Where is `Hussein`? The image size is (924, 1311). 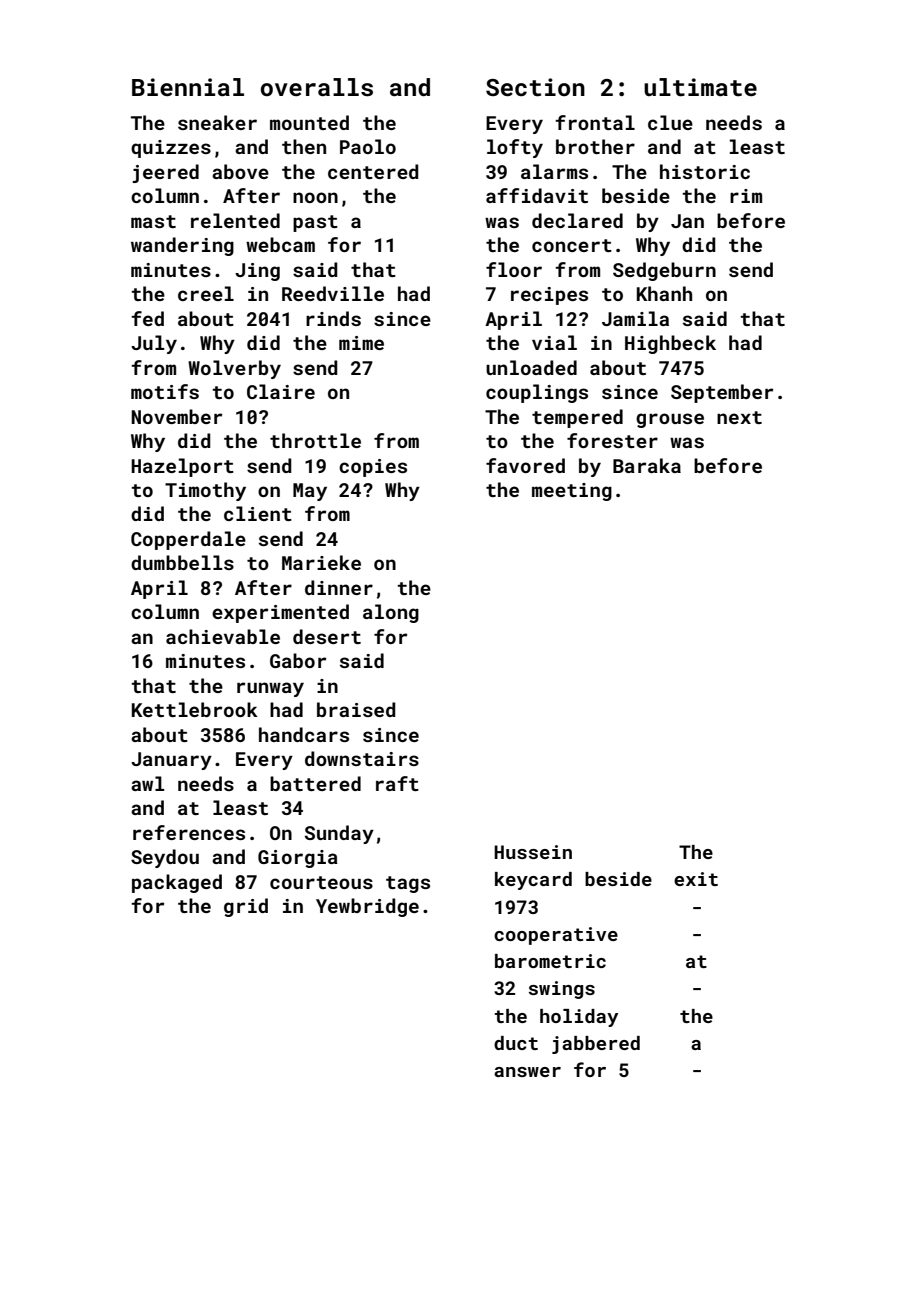 Hussein is located at coordinates (533, 852).
